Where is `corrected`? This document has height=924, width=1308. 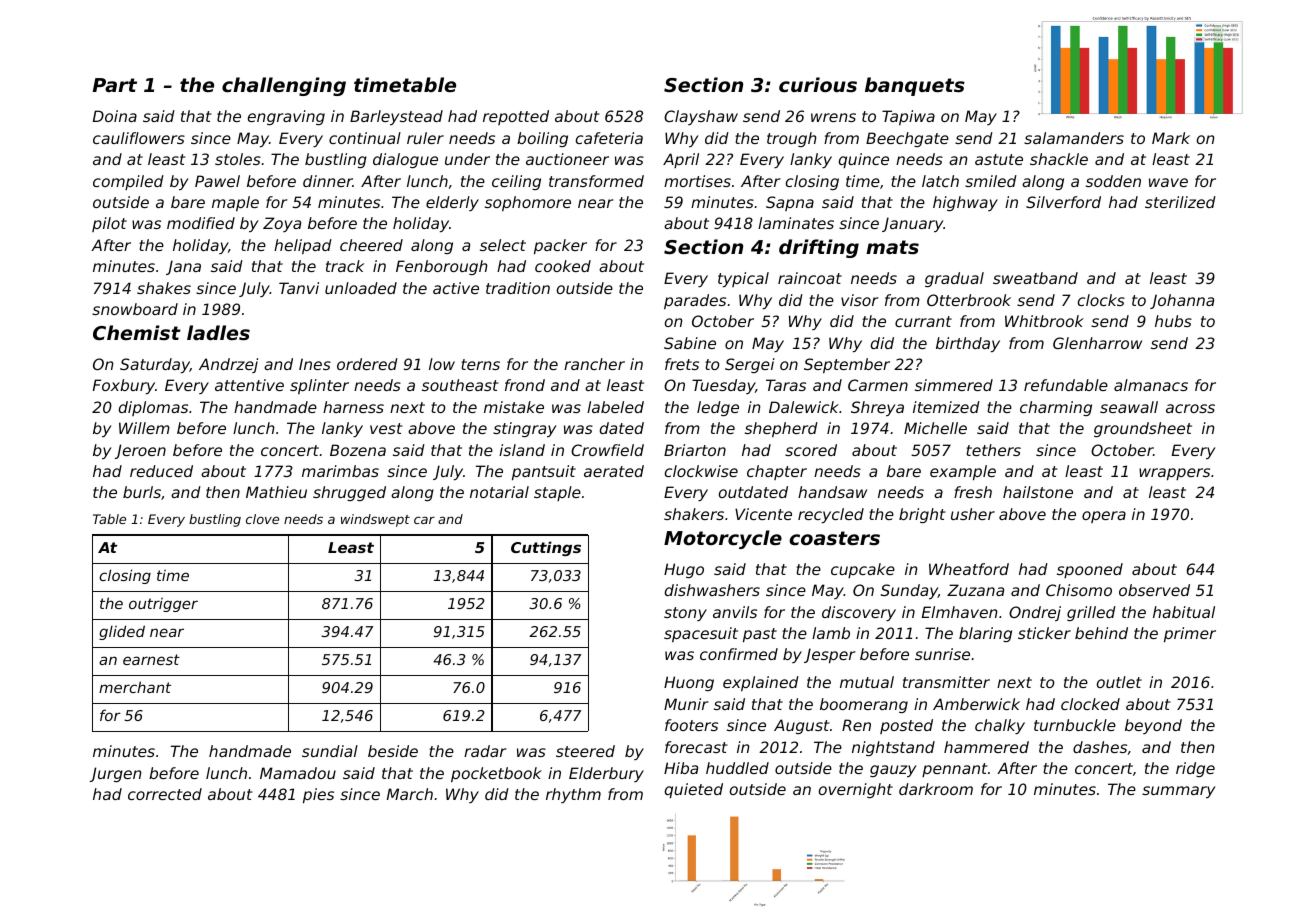
corrected is located at coordinates (165, 794).
